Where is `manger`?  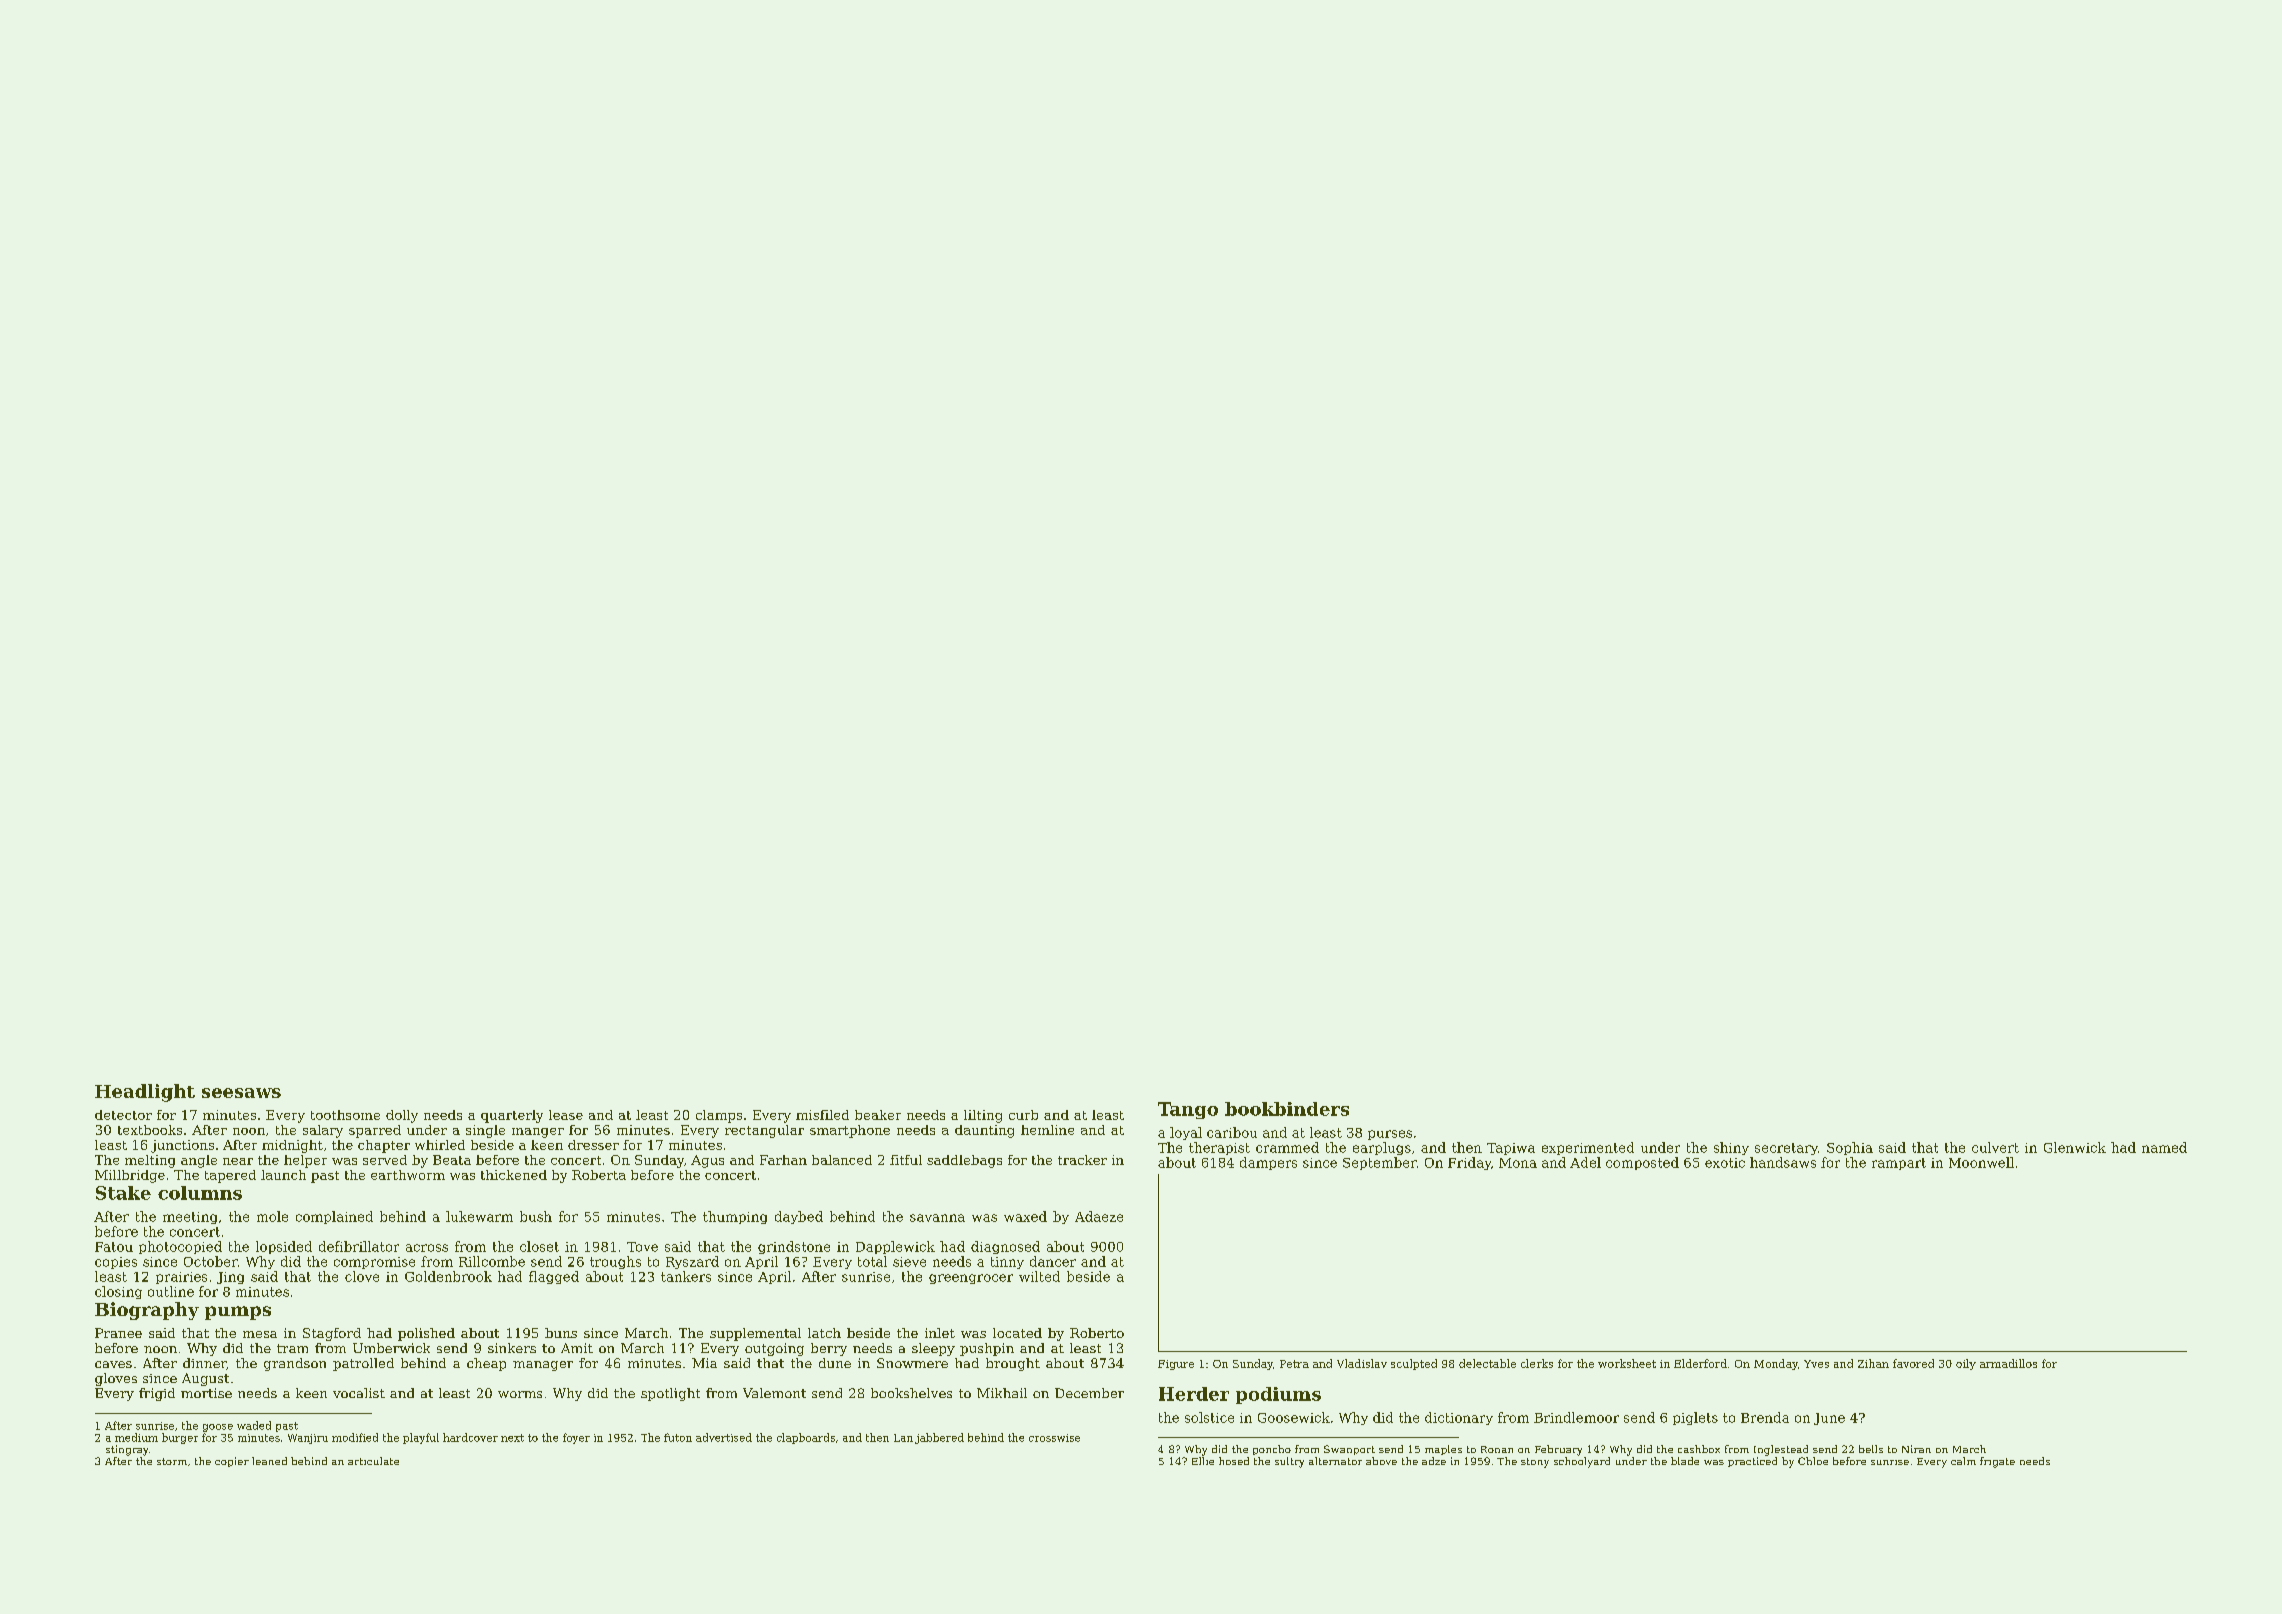
manger is located at coordinates (538, 1133).
